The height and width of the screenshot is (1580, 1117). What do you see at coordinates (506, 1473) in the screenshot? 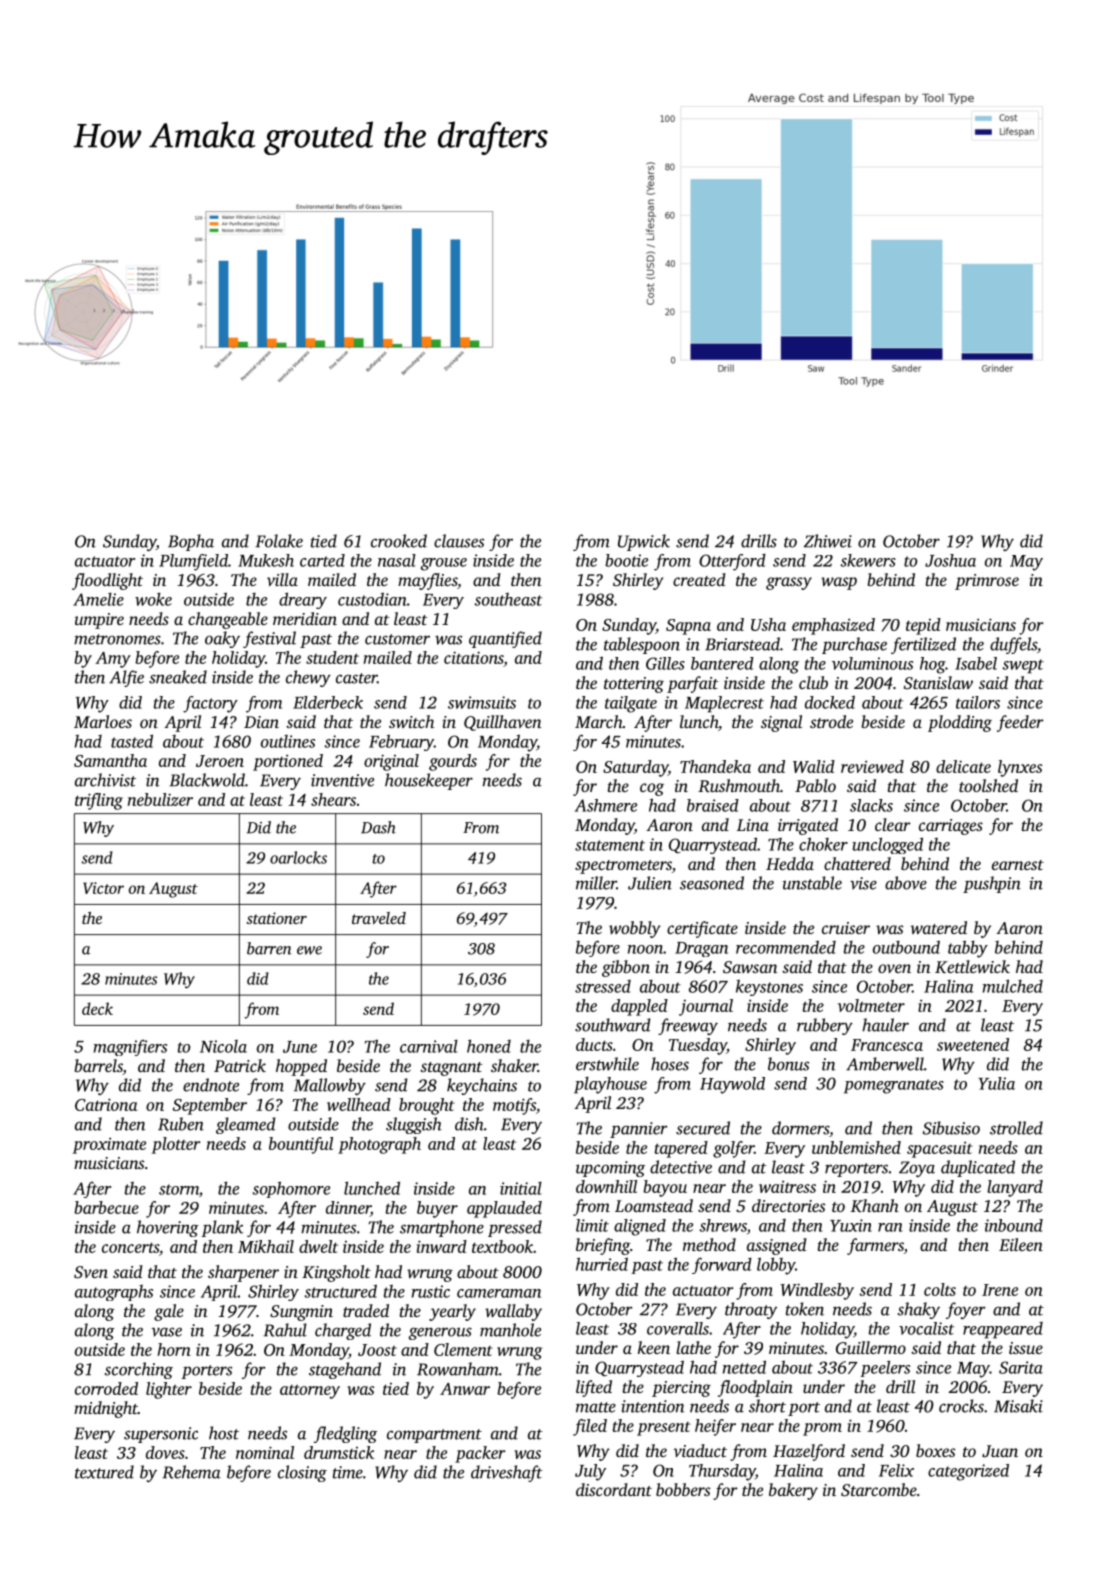
I see `driveshaft` at bounding box center [506, 1473].
